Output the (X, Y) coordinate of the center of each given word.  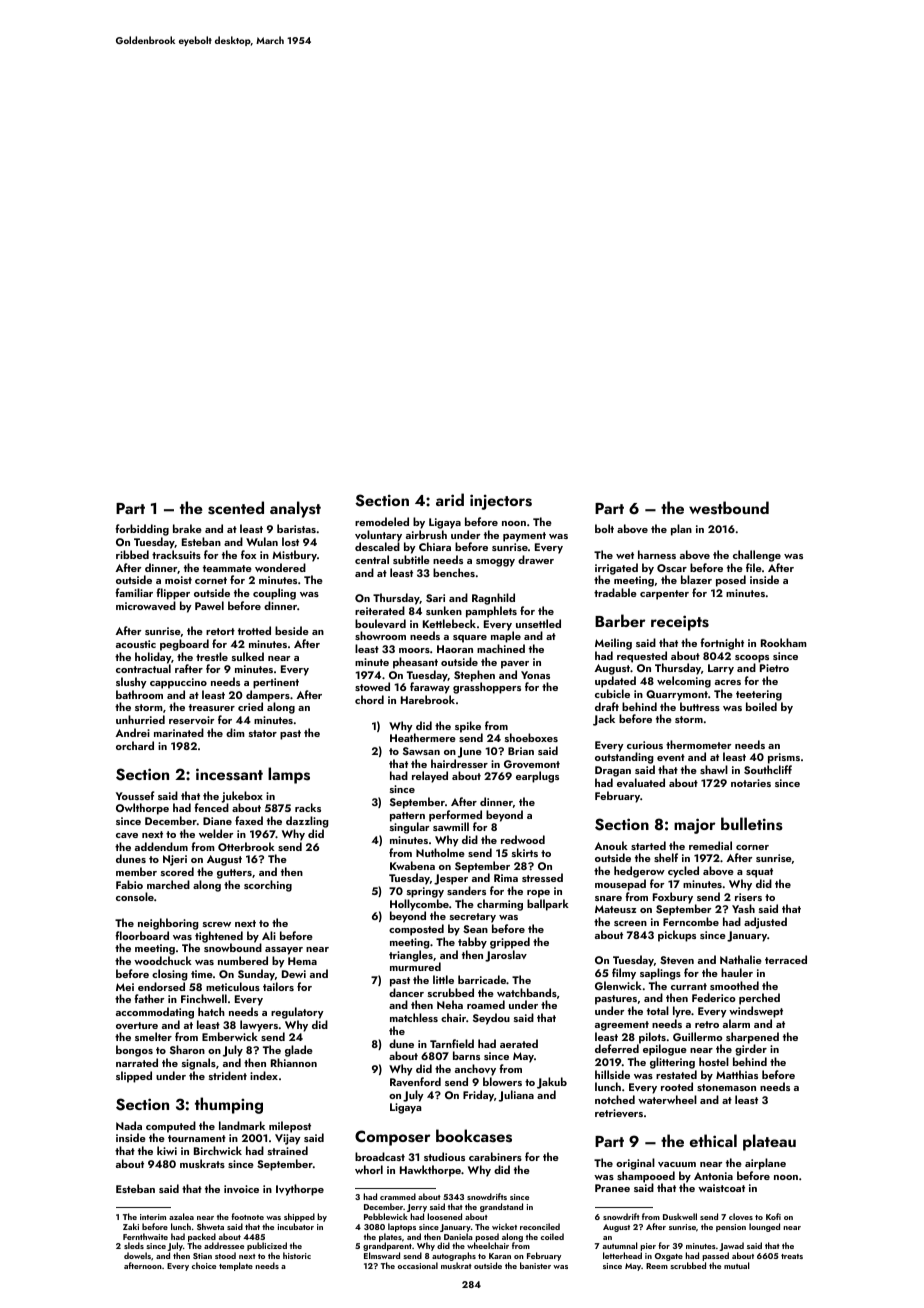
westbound (729, 508)
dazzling (307, 822)
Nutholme (440, 852)
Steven (677, 960)
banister (535, 1265)
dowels (137, 1255)
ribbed (132, 554)
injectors (501, 502)
